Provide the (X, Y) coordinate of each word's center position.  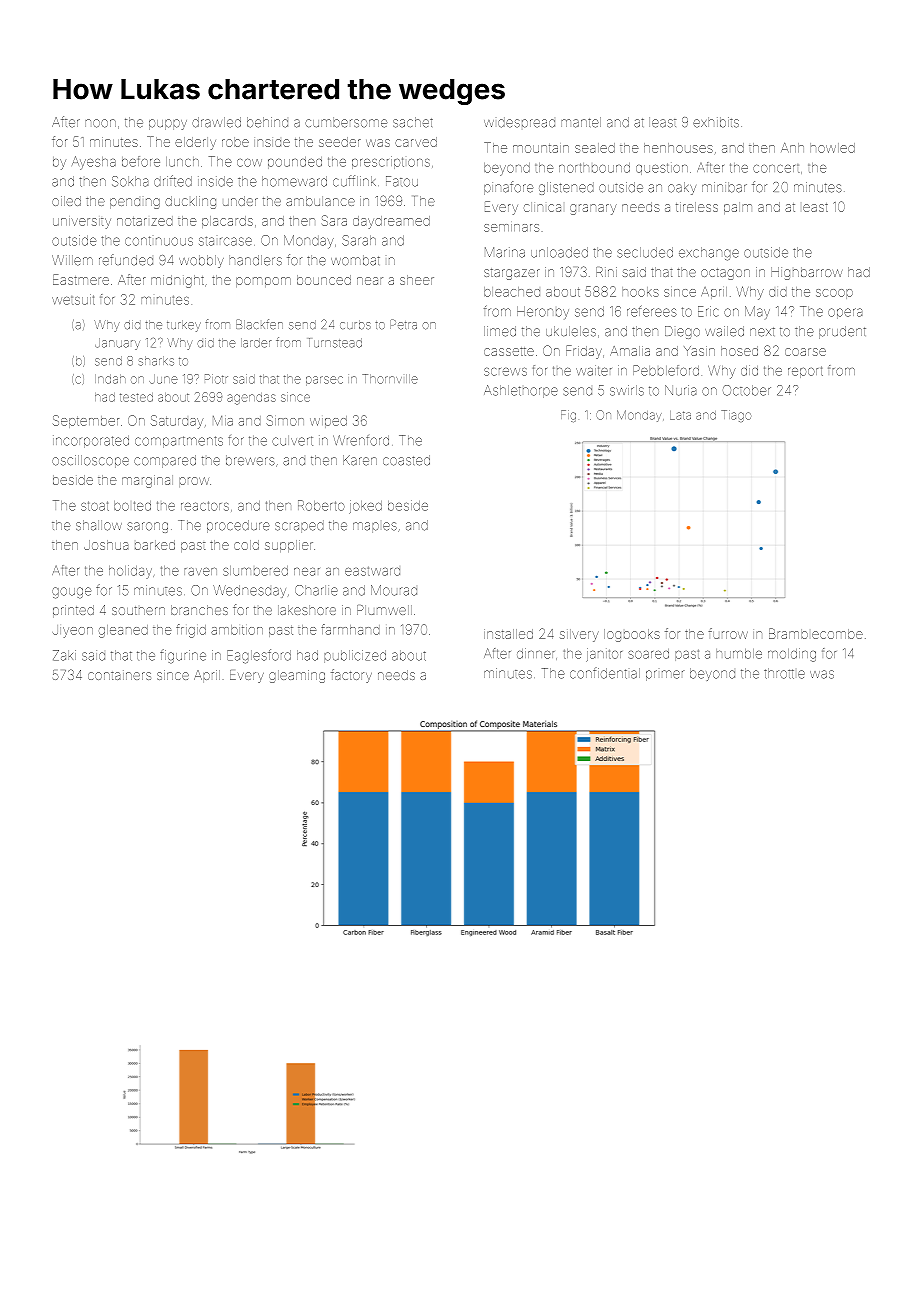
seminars (511, 228)
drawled (216, 122)
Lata (680, 415)
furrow (728, 633)
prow (194, 482)
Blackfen (259, 324)
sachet (413, 122)
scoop (834, 294)
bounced (324, 280)
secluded (645, 252)
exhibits (716, 122)
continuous (159, 241)
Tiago (736, 416)
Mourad (394, 590)
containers (119, 675)
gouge (71, 593)
